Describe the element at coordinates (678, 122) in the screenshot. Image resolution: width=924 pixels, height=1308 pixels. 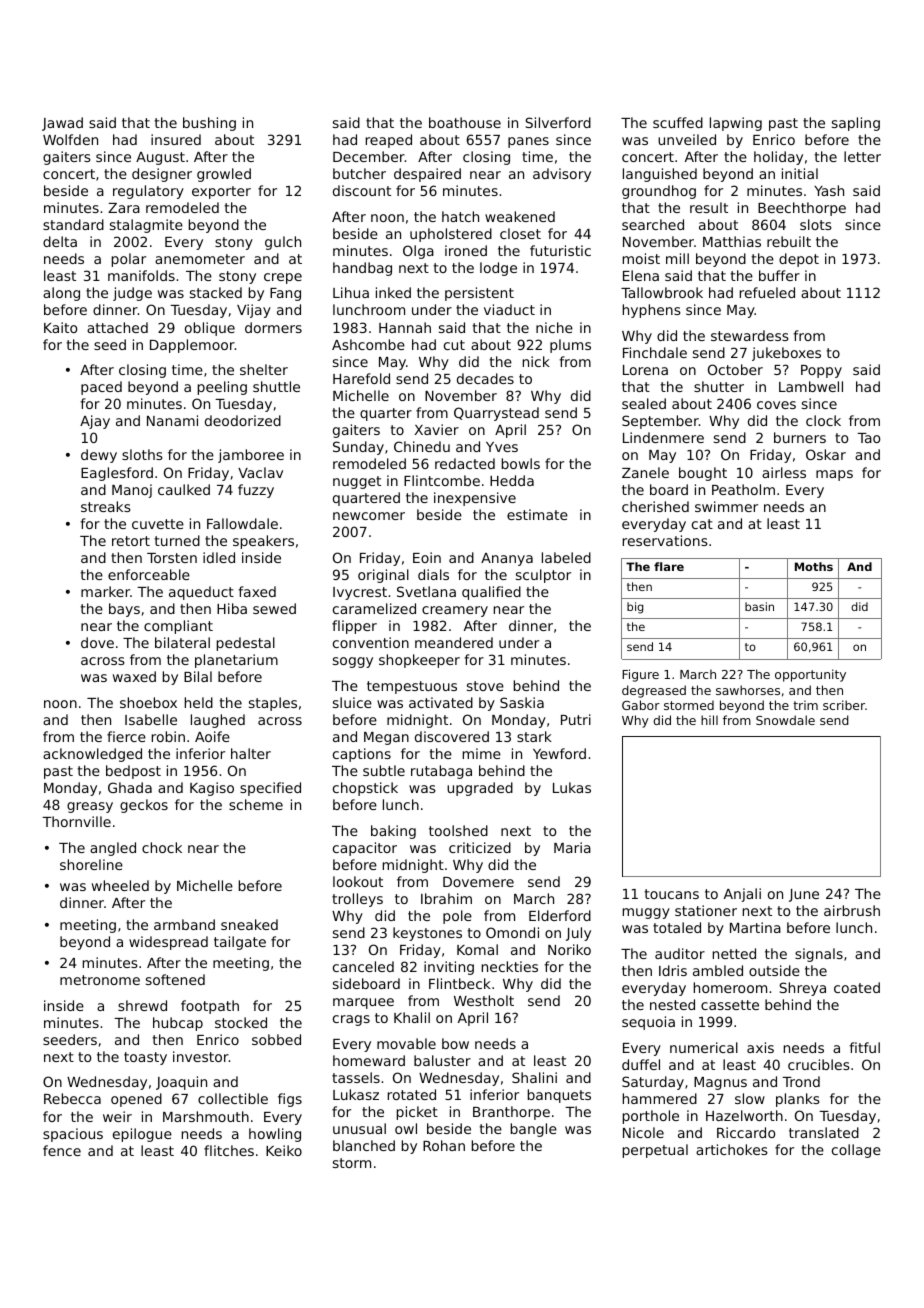
I see `scuffed` at that location.
